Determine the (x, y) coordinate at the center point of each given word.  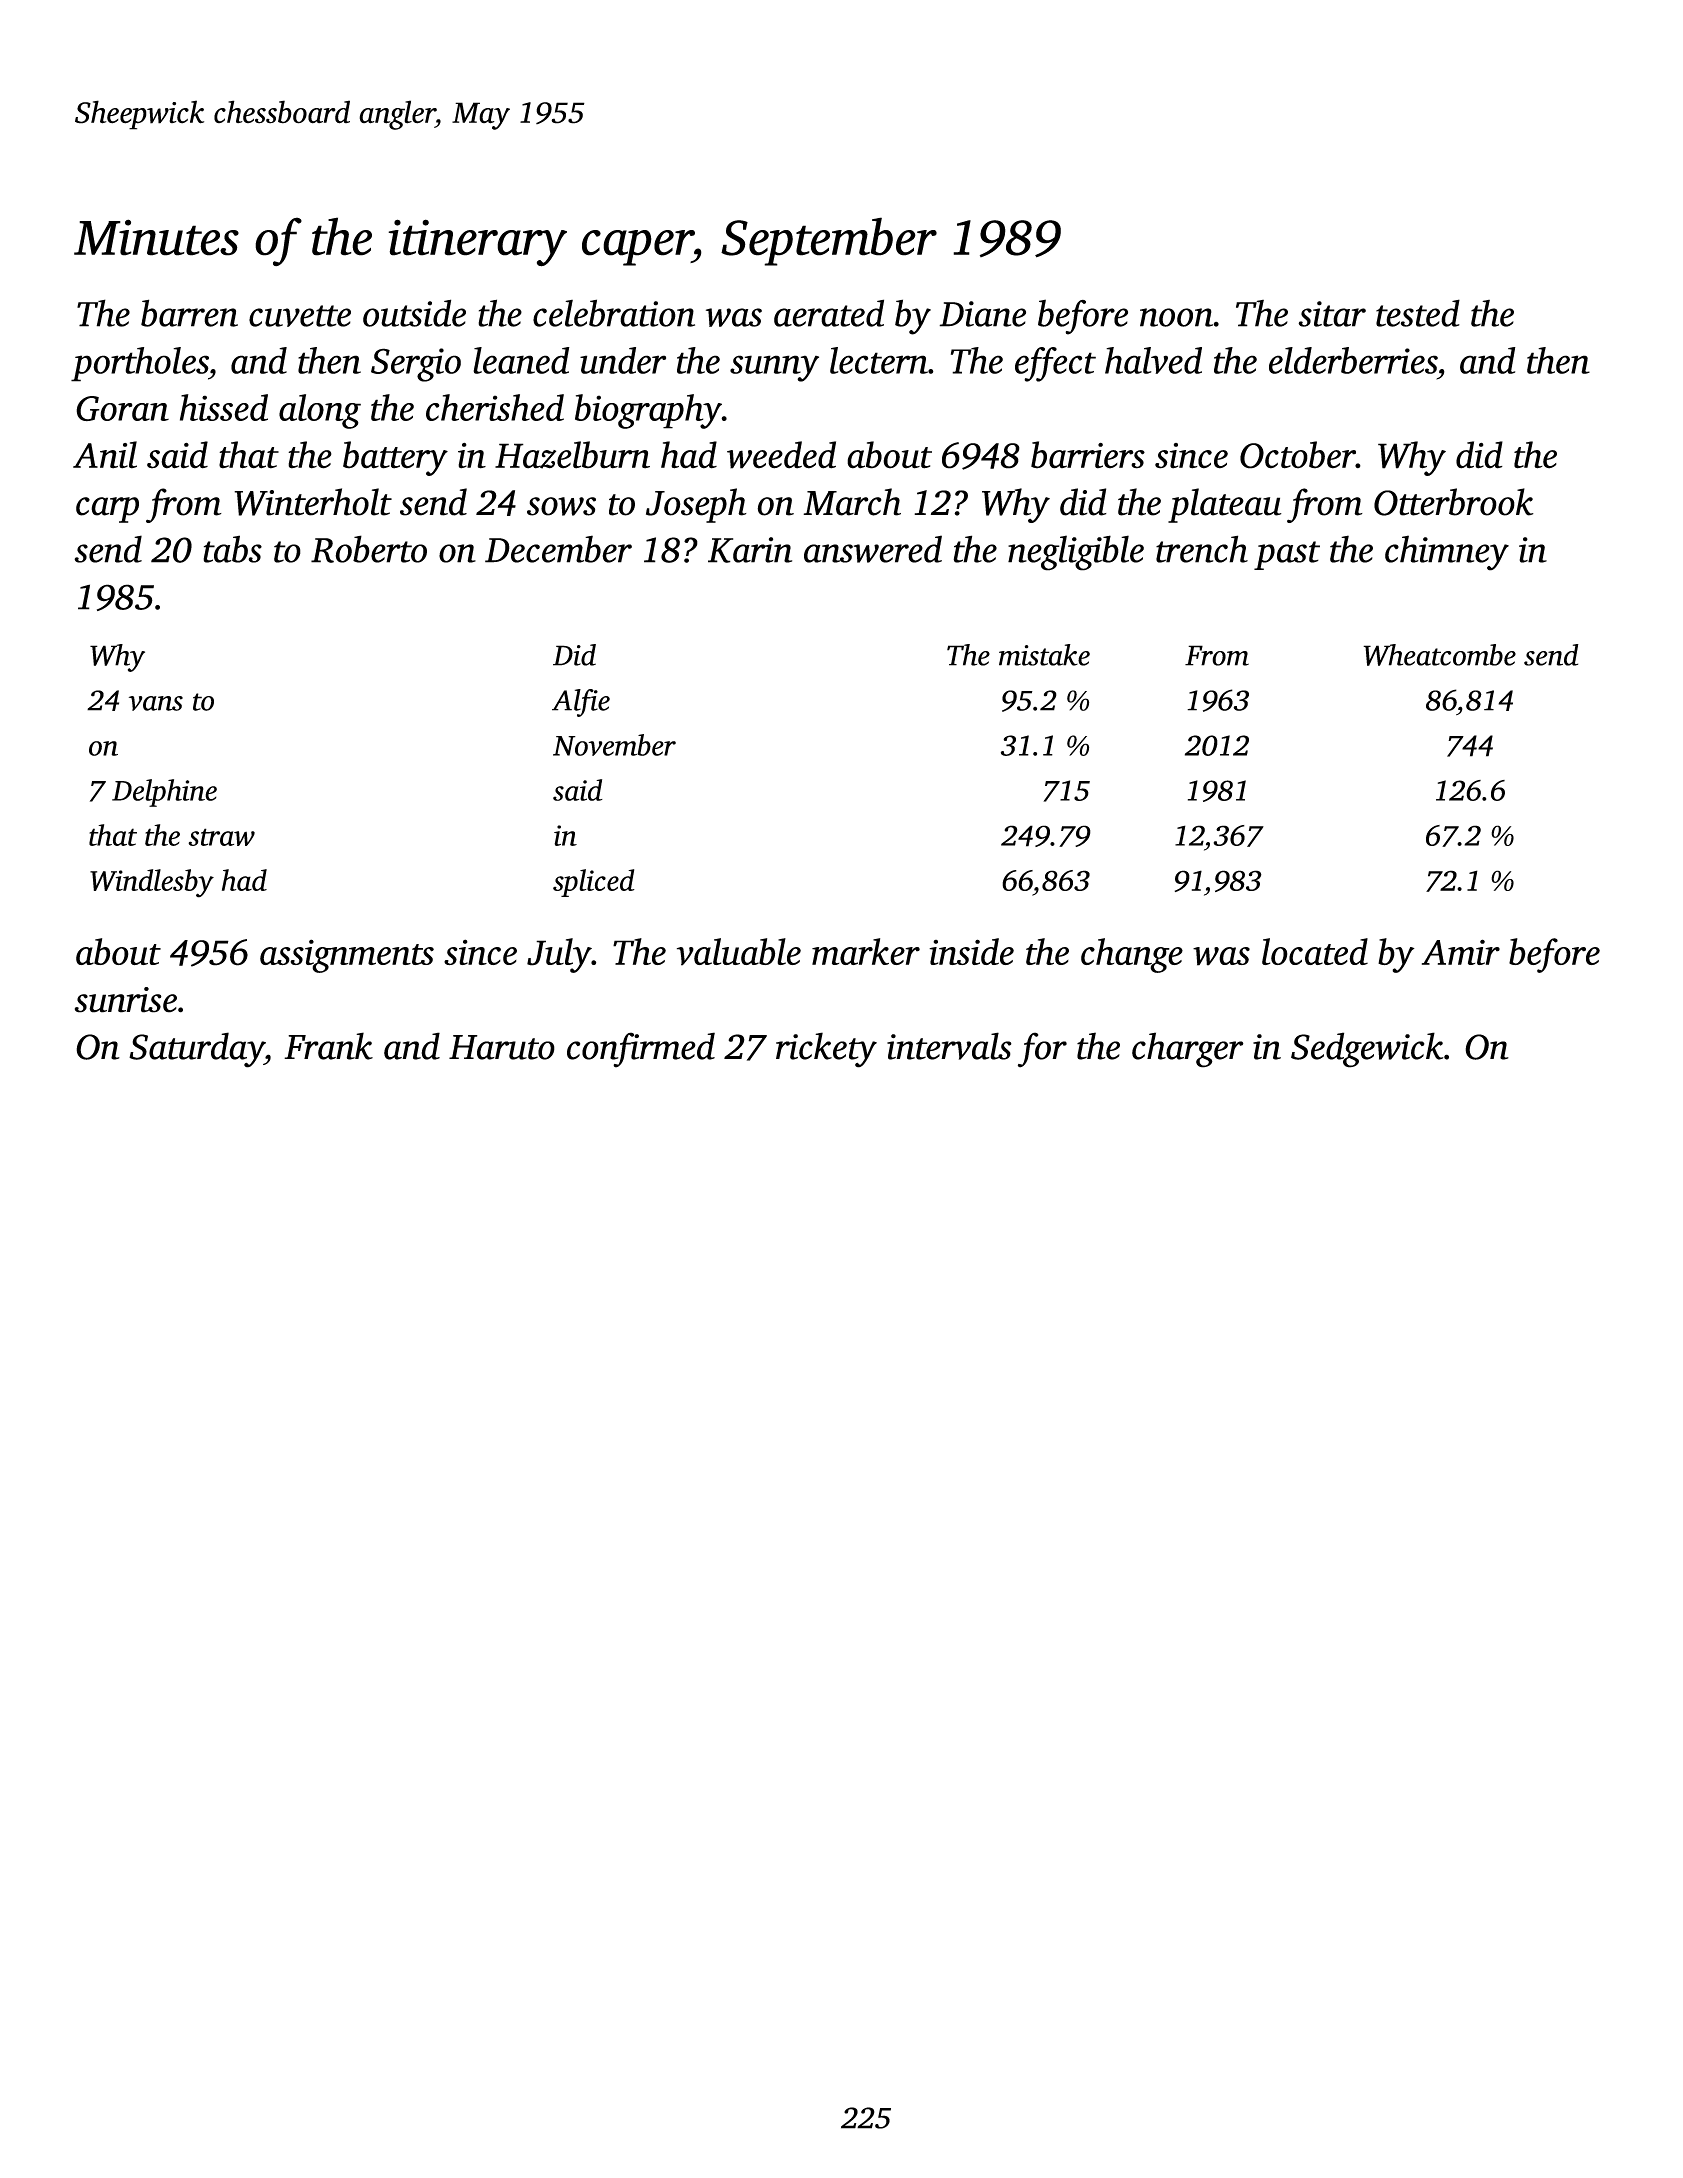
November (614, 745)
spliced (594, 883)
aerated (829, 313)
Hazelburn (572, 455)
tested (1418, 313)
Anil (105, 455)
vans (156, 703)
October (1298, 455)
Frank (328, 1046)
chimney (1447, 553)
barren (189, 313)
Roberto (369, 549)
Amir (1461, 952)
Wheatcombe (1439, 655)
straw (221, 837)
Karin (750, 550)
